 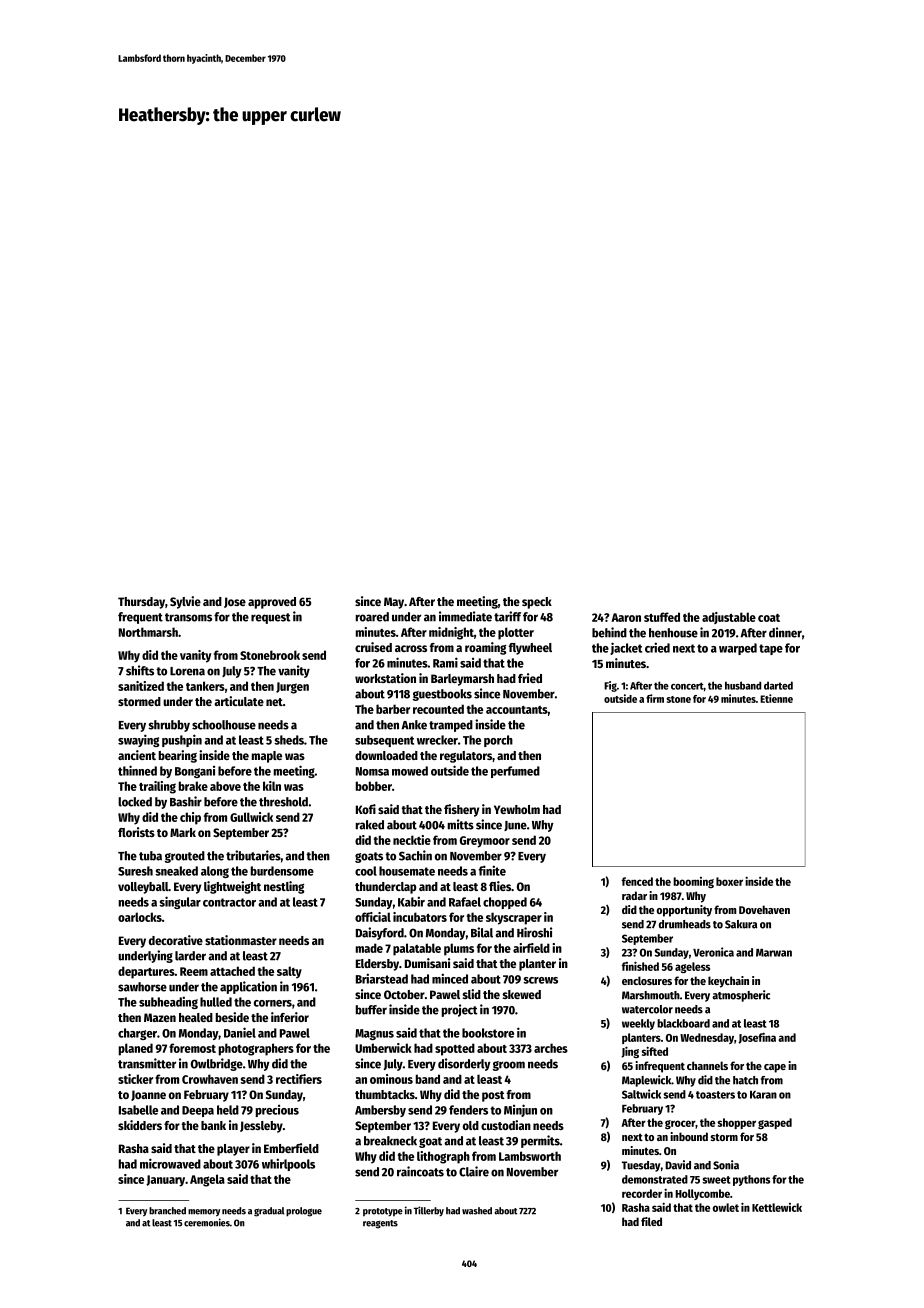 What do you see at coordinates (380, 1224) in the image?
I see `reagents` at bounding box center [380, 1224].
